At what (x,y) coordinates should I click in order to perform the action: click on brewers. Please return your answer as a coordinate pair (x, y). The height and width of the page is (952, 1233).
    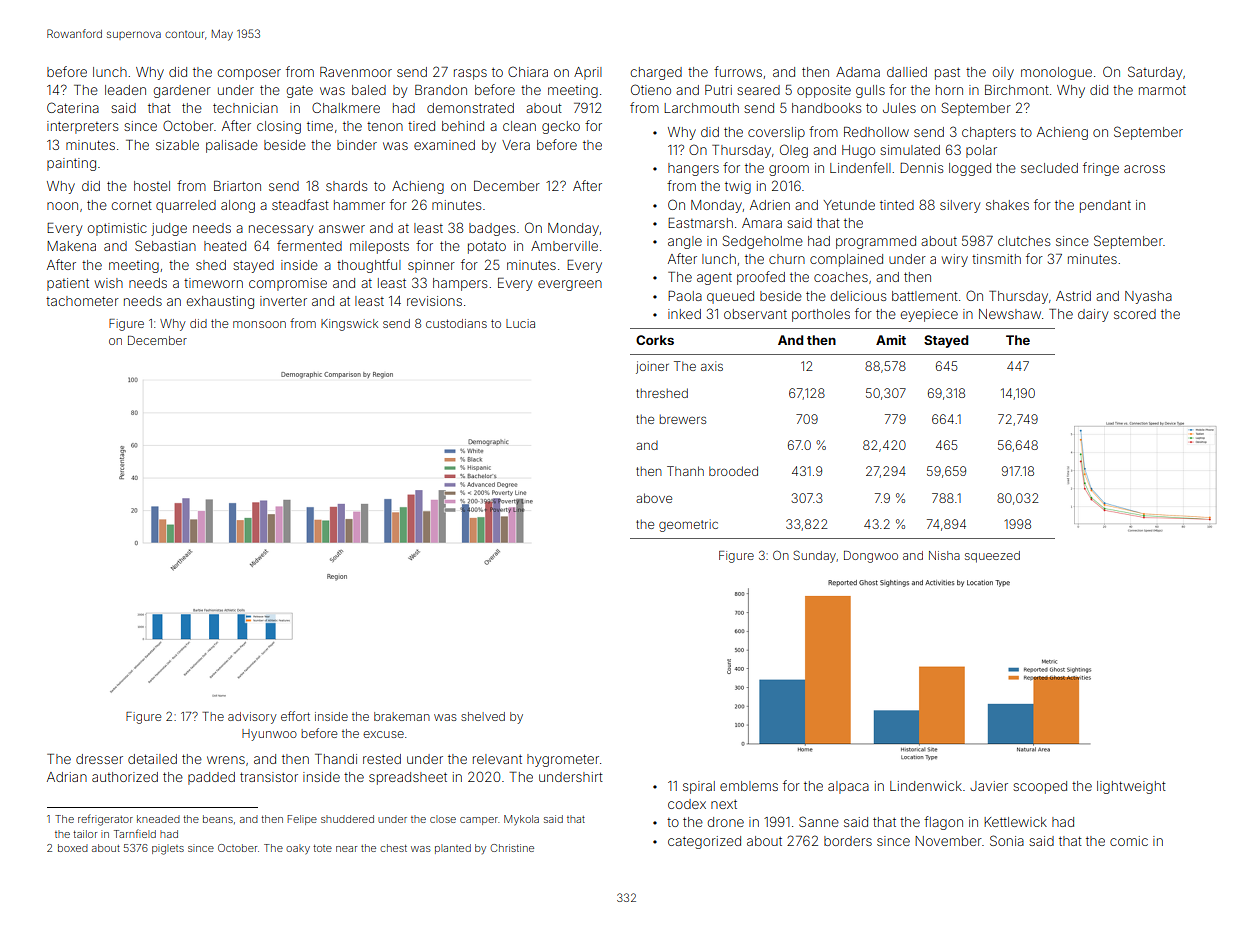
    Looking at the image, I should click on (683, 419).
